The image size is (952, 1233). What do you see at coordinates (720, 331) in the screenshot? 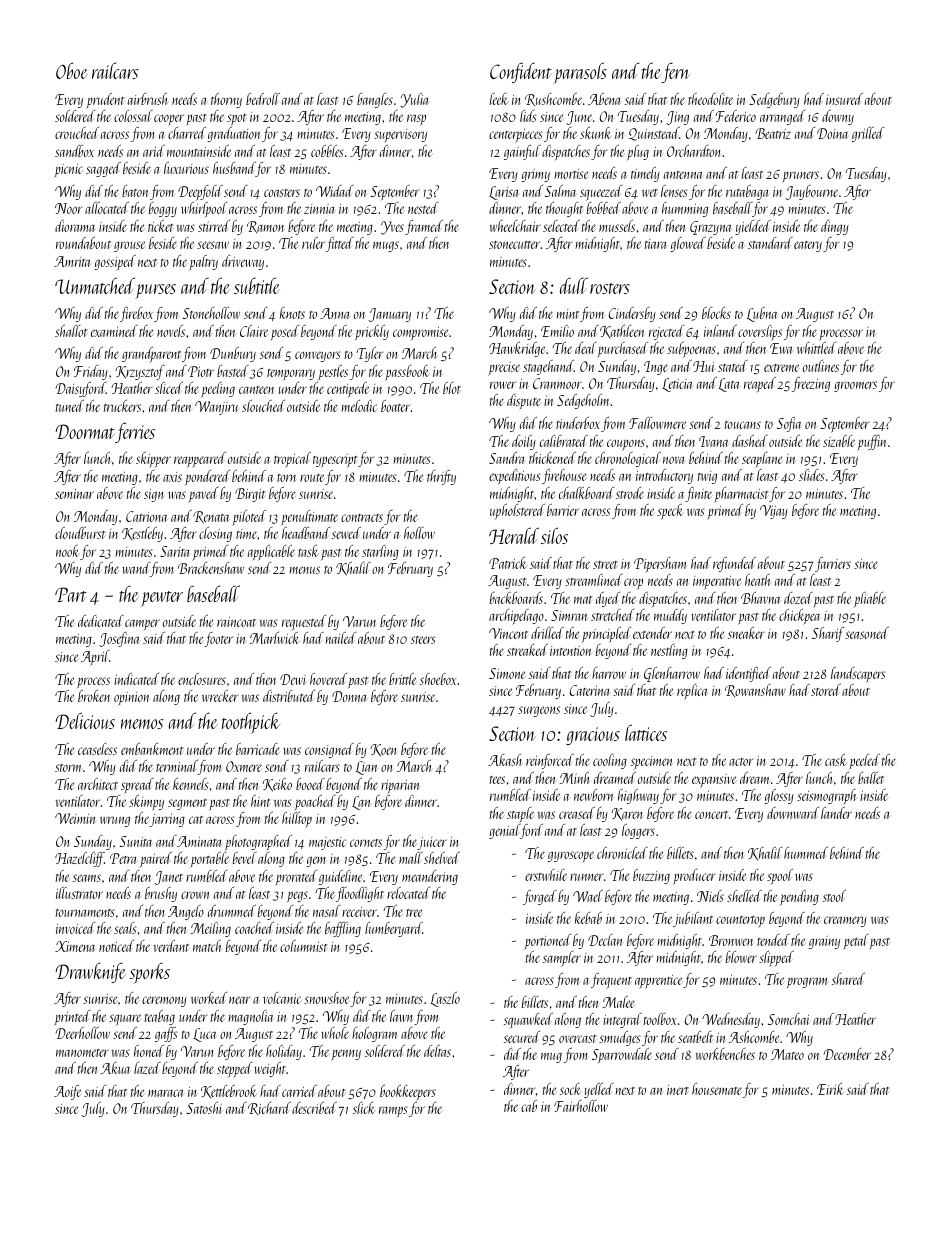
I see `inland` at bounding box center [720, 331].
